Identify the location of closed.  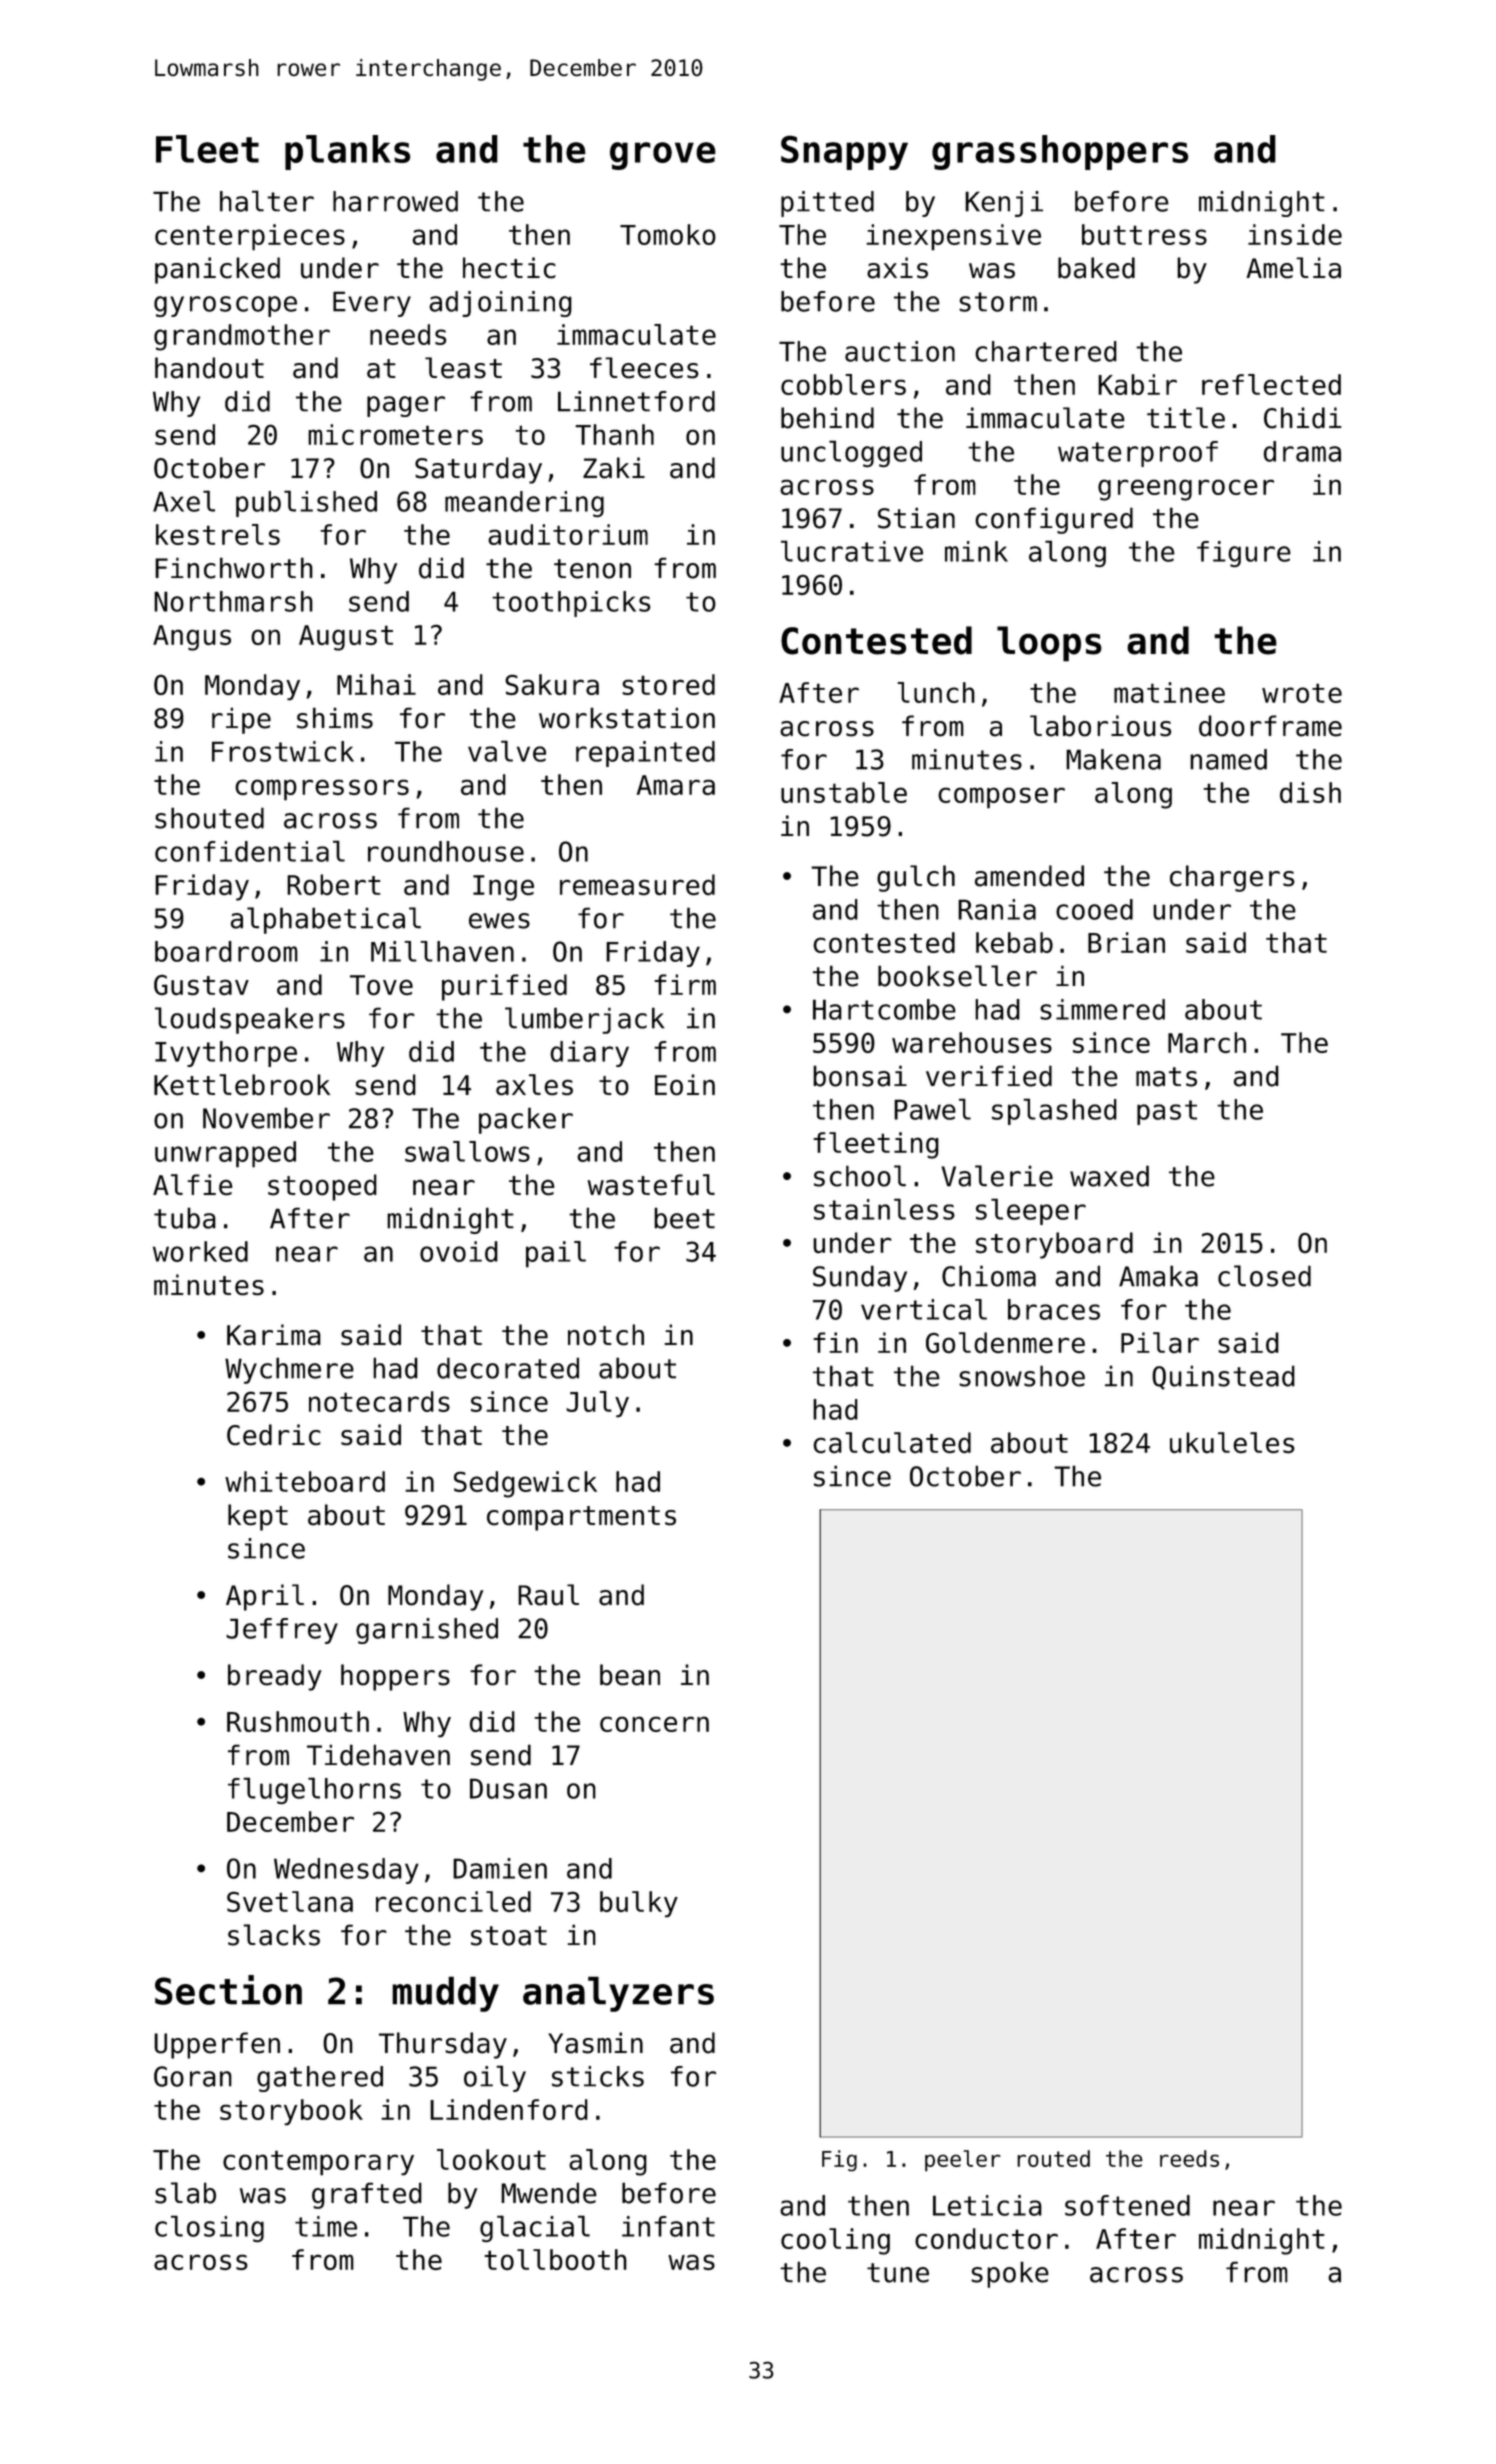
(1264, 1276).
